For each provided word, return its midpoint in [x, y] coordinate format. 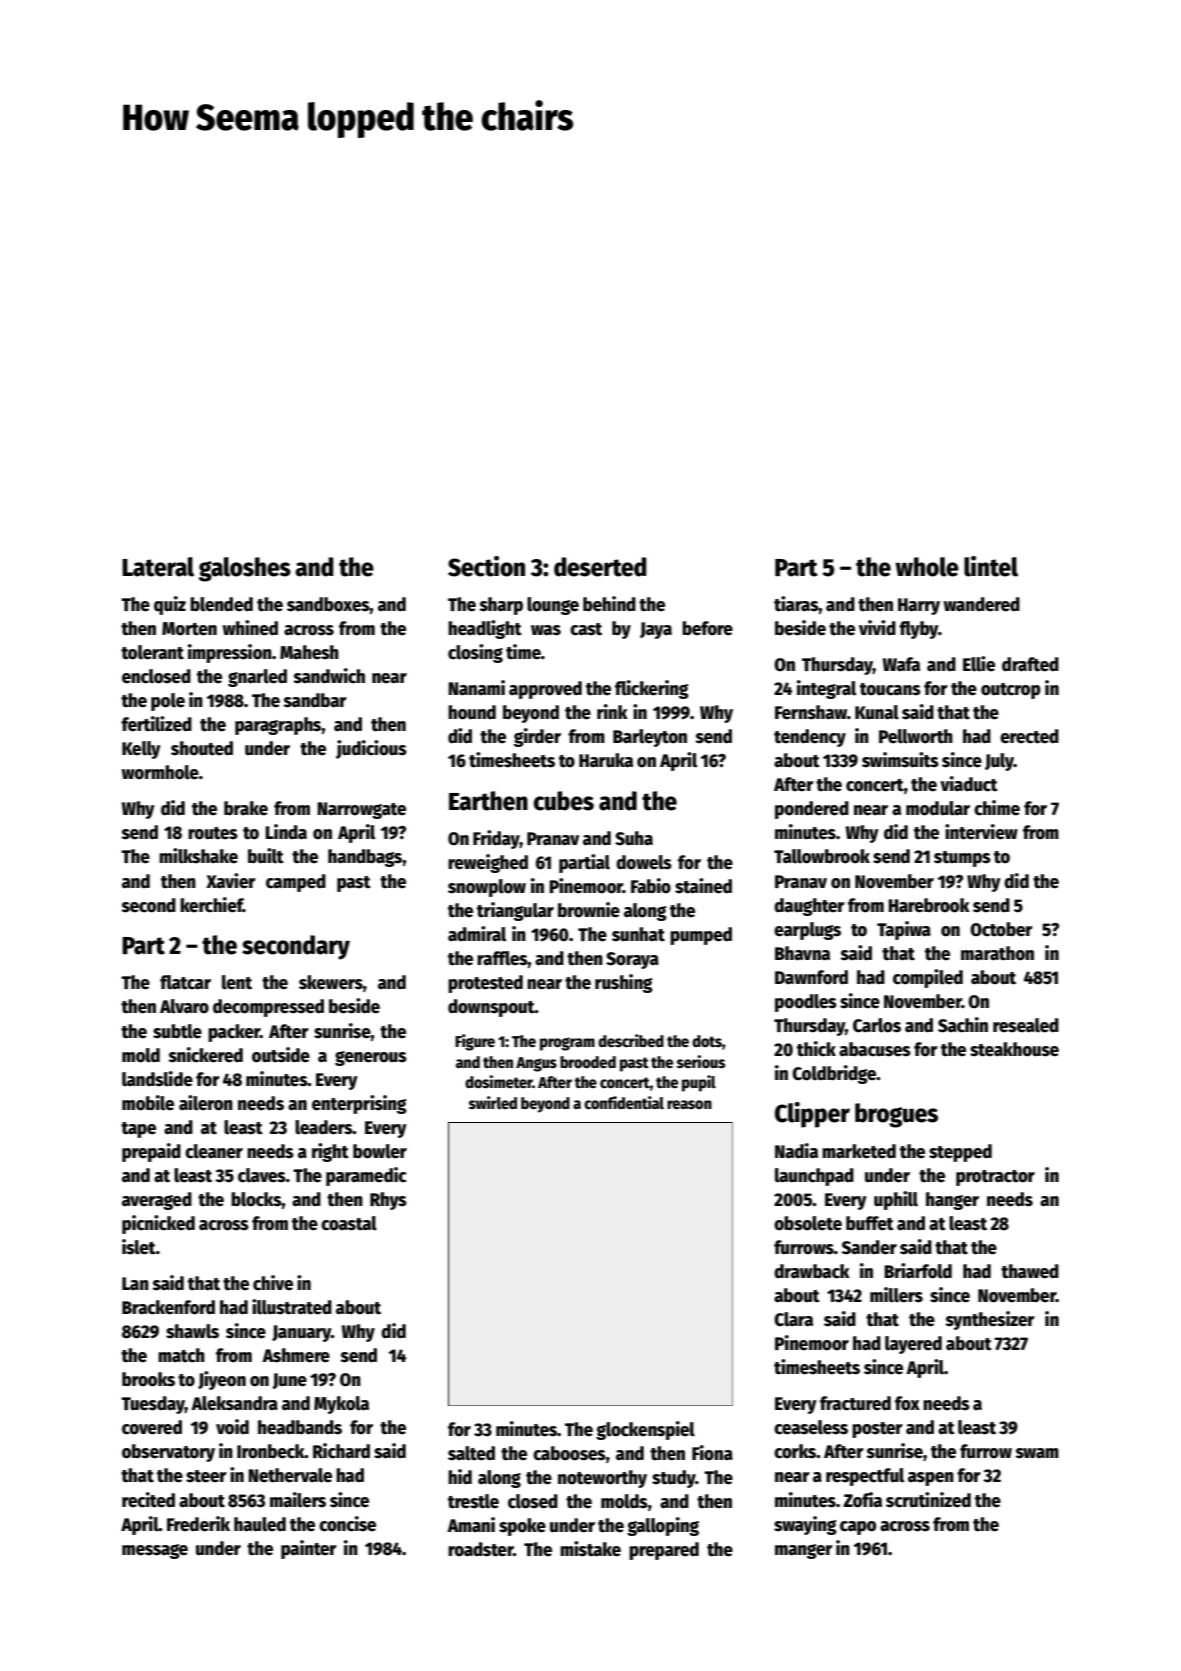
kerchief [211, 905]
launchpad [814, 1177]
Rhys [388, 1201]
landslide [157, 1079]
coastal [349, 1223]
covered [152, 1427]
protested [485, 984]
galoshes [245, 569]
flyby [918, 630]
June [290, 1381]
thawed [1030, 1271]
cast [586, 629]
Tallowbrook [822, 856]
